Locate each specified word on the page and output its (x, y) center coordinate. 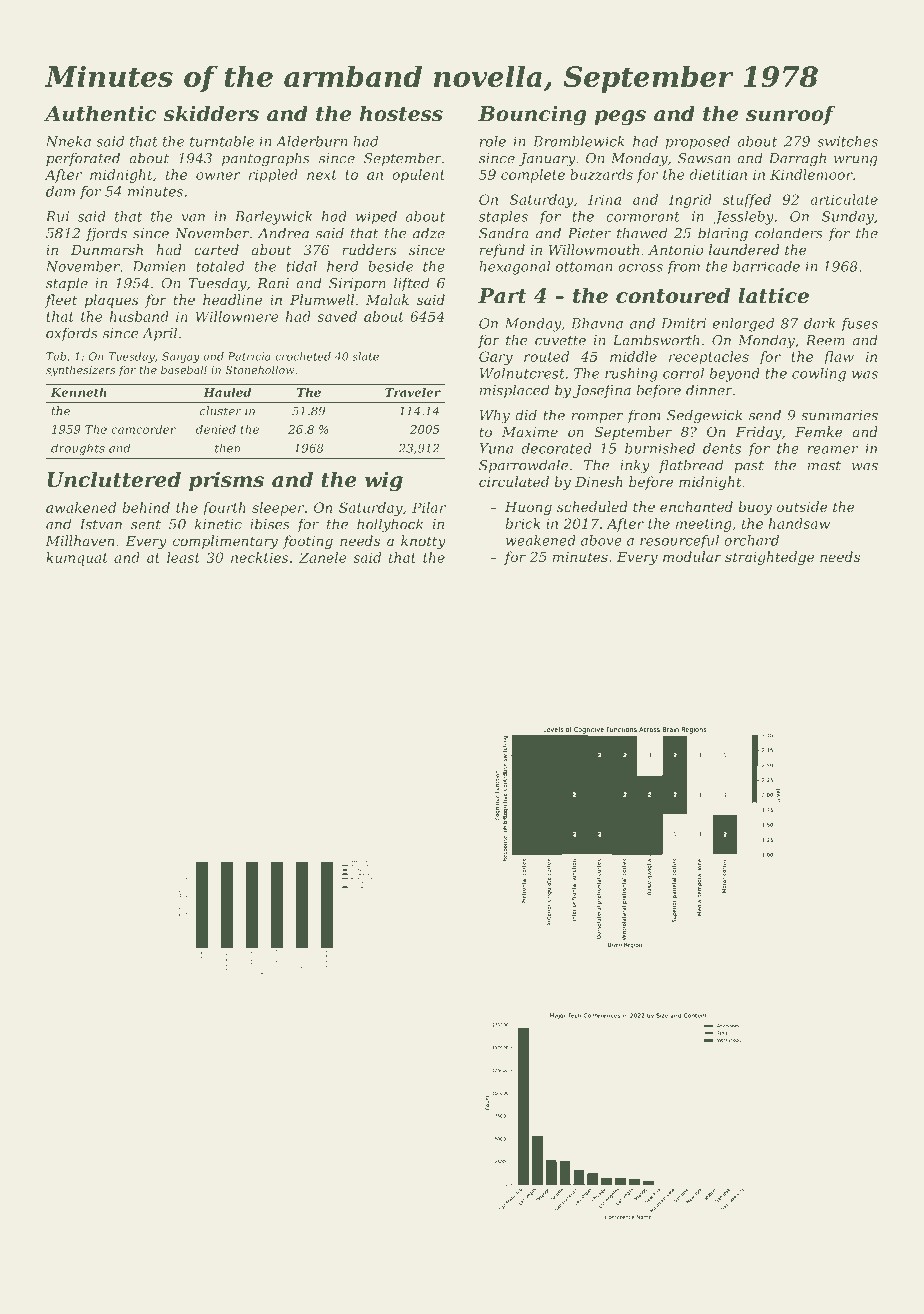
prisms (226, 481)
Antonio (675, 250)
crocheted (303, 356)
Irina (604, 199)
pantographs (266, 159)
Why (495, 416)
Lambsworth (656, 340)
